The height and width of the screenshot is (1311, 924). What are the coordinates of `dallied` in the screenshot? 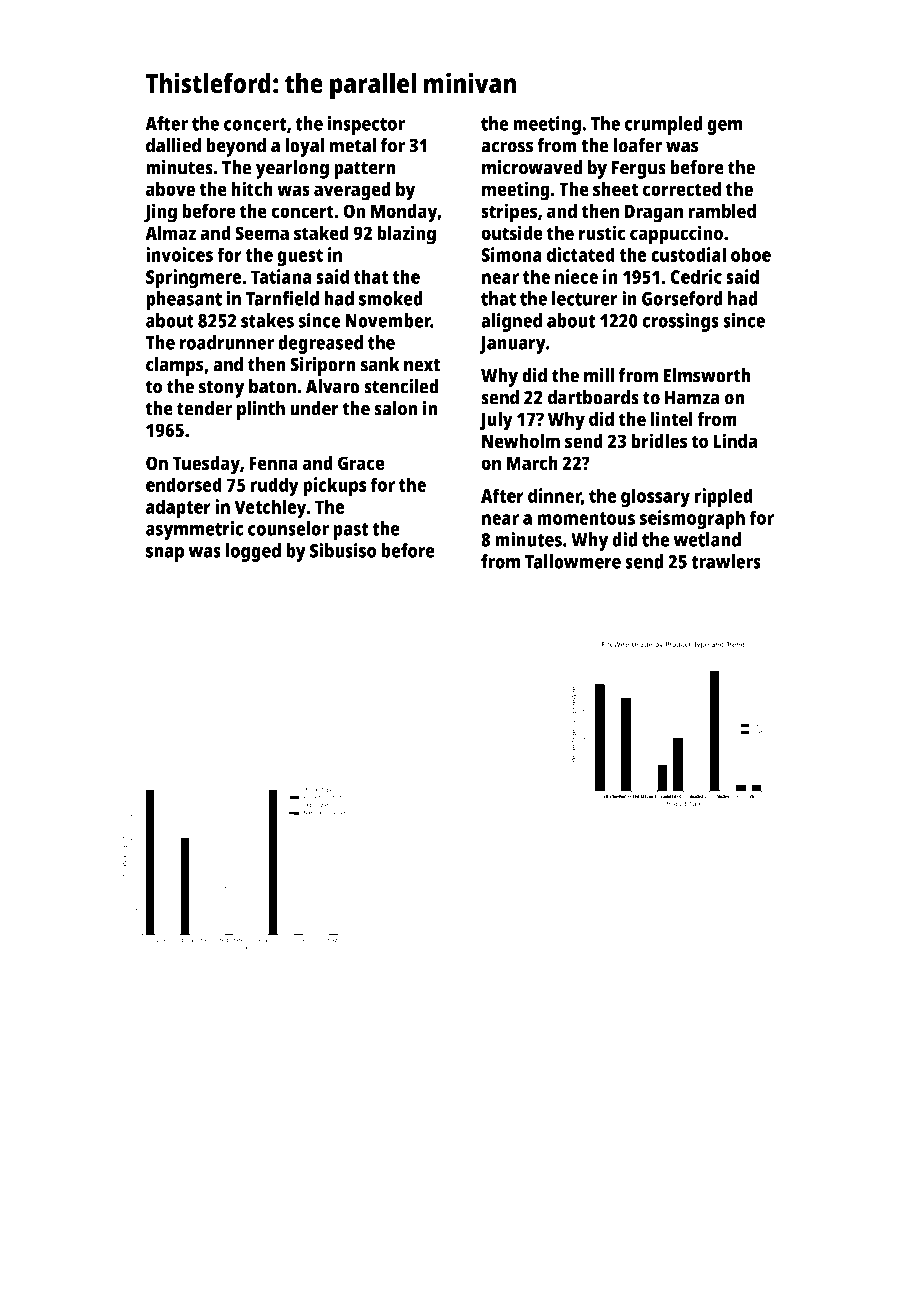 It's located at (173, 145).
